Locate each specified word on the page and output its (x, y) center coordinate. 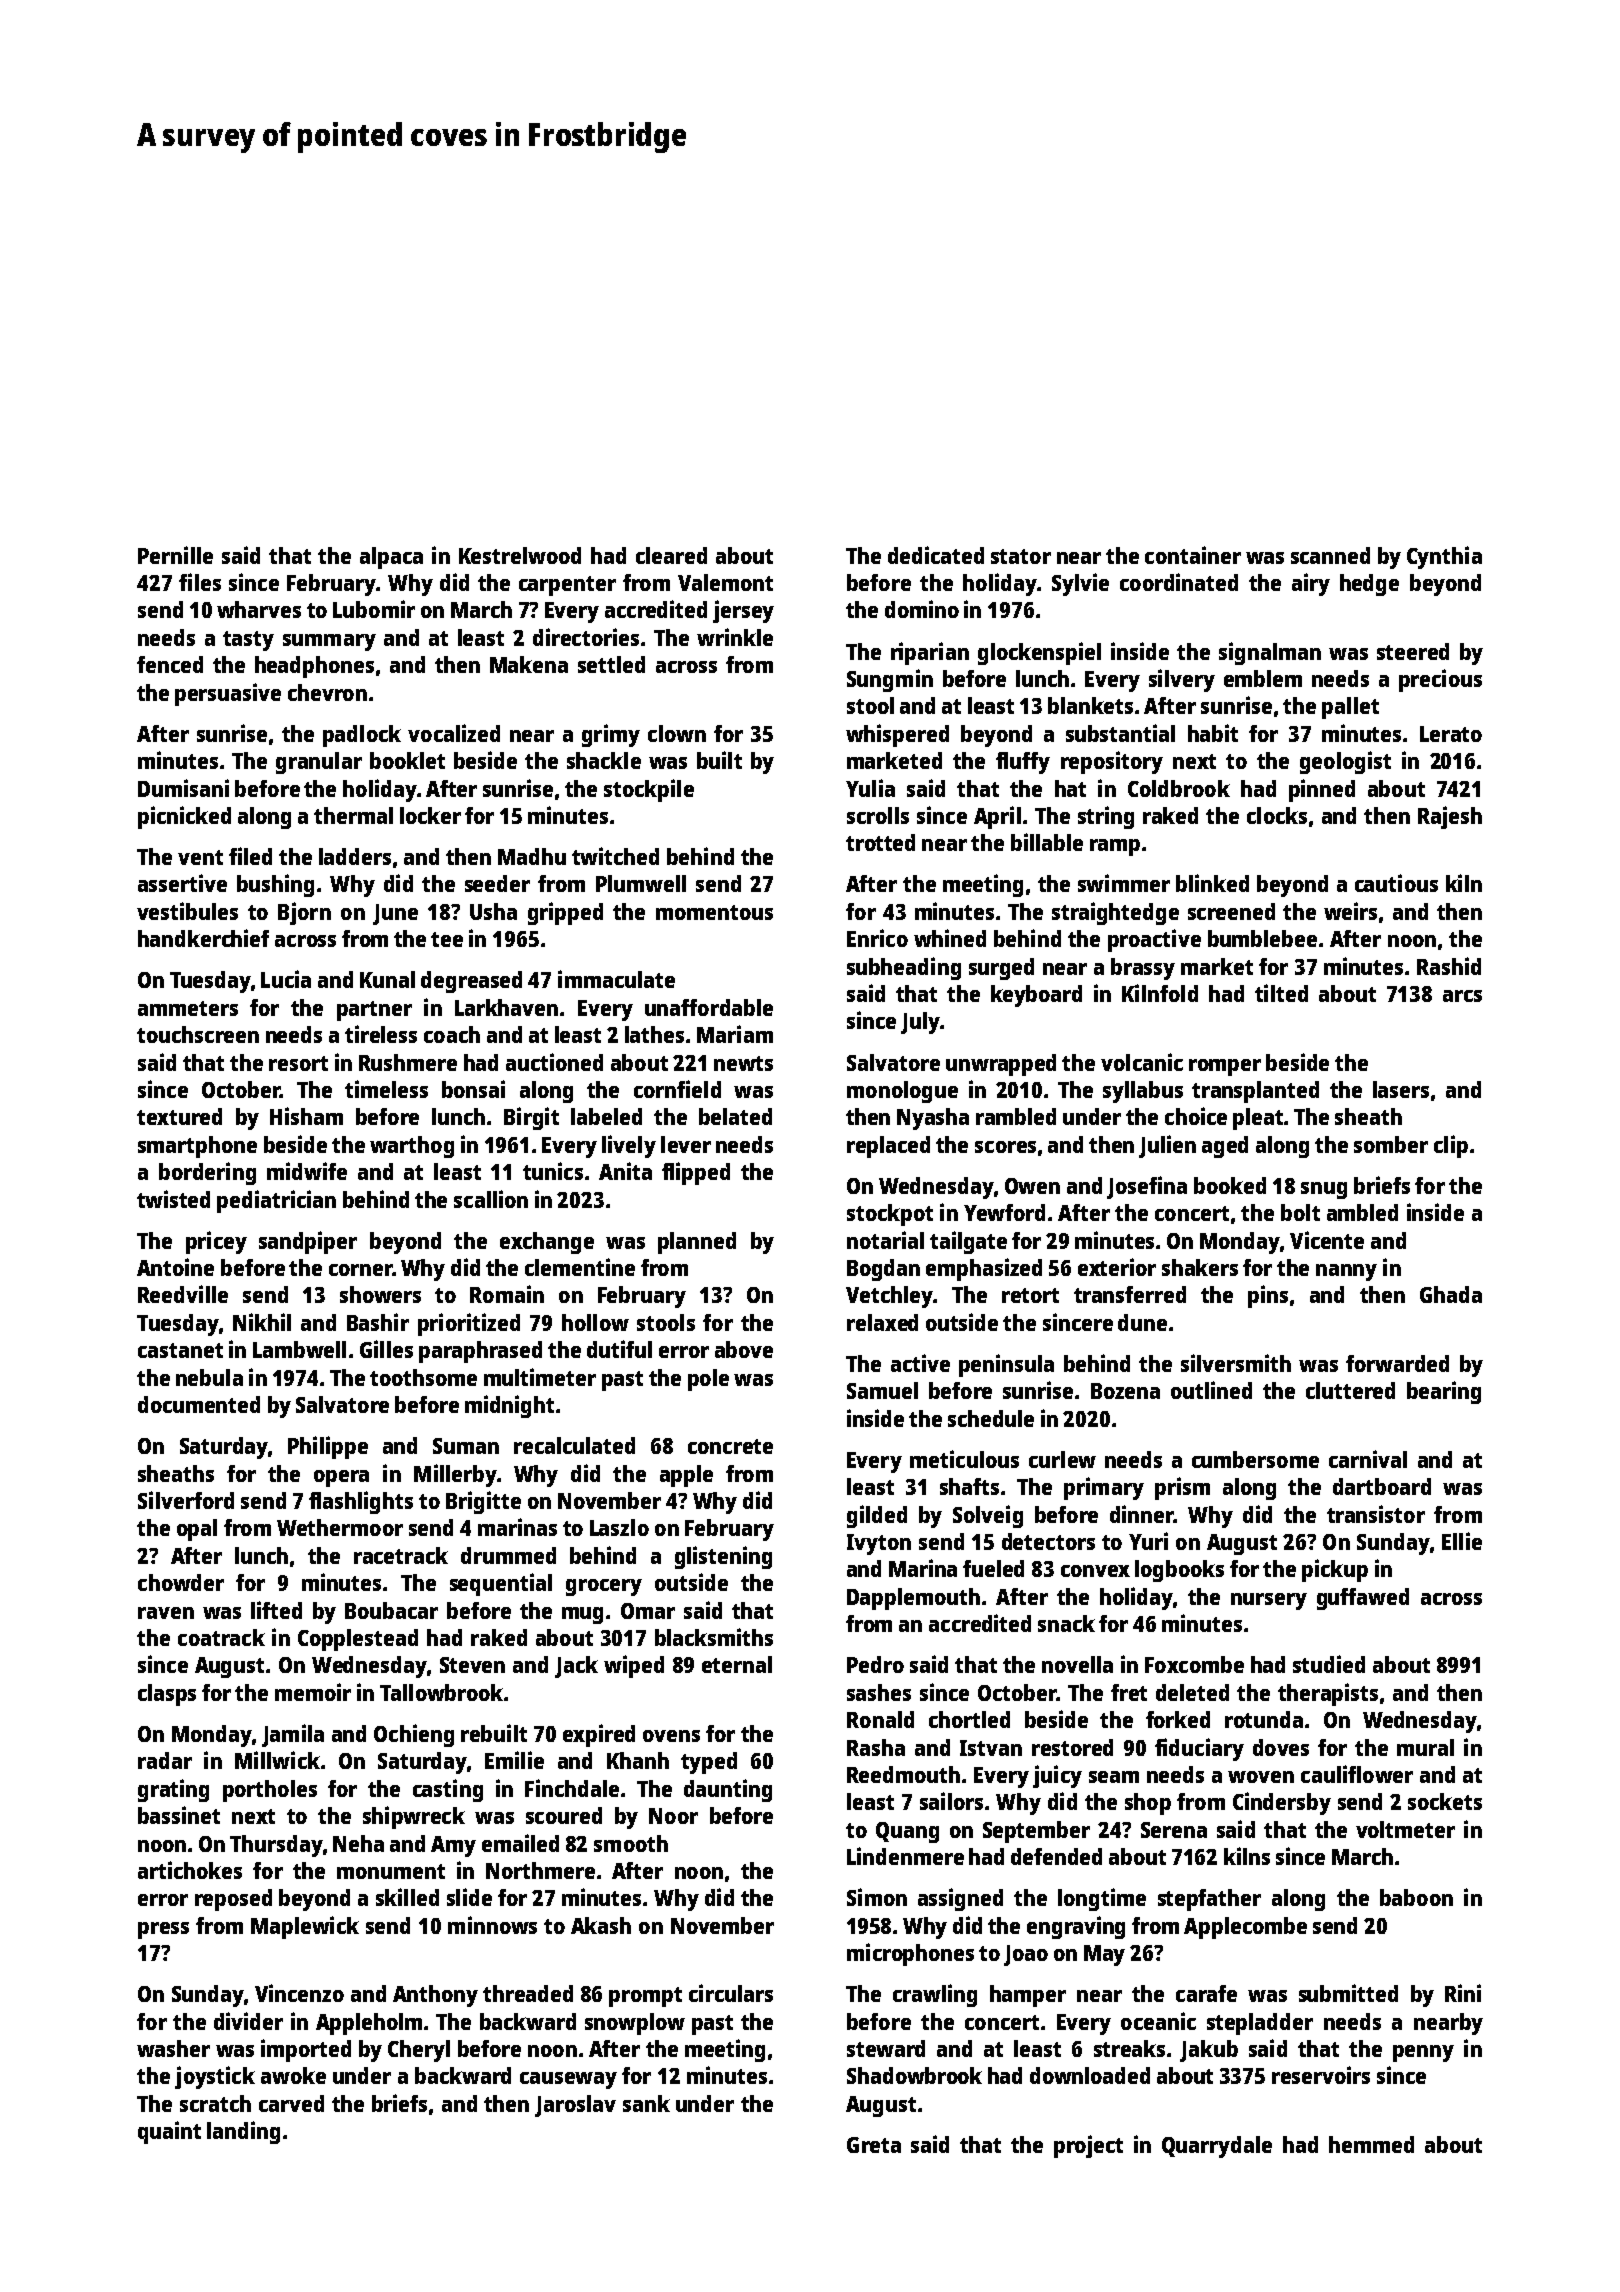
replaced (888, 1147)
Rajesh (1450, 817)
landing (243, 2132)
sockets (1445, 1801)
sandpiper (308, 1242)
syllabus (1143, 1092)
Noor (673, 1816)
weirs (1350, 911)
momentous (714, 912)
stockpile (649, 790)
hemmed (1371, 2144)
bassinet (179, 1815)
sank (646, 2103)
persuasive (228, 694)
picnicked (184, 817)
